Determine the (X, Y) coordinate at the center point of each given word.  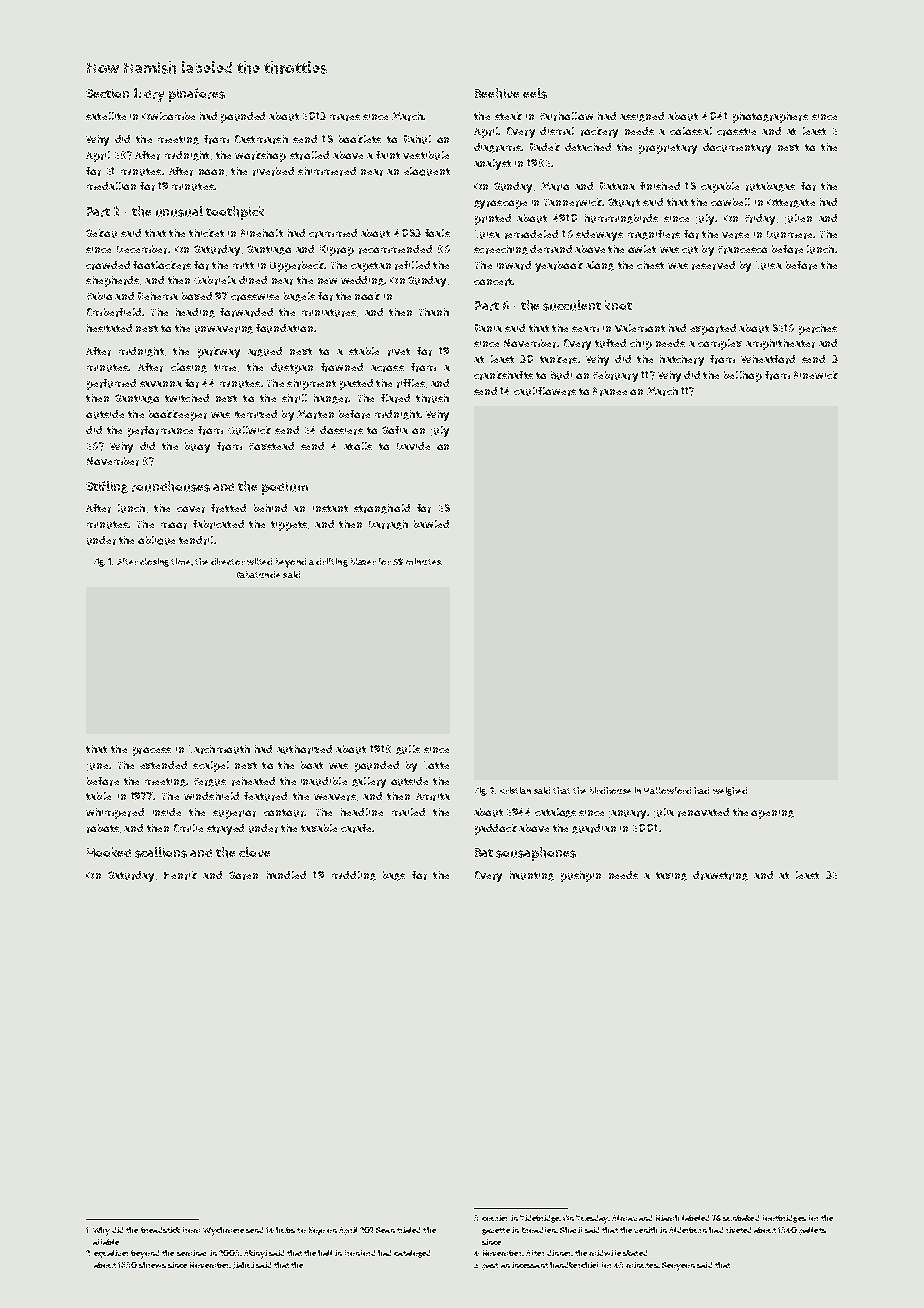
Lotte (436, 765)
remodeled (531, 234)
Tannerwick (573, 202)
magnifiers (654, 235)
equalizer (111, 1254)
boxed (197, 296)
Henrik (180, 875)
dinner (559, 1253)
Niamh (667, 1218)
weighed (730, 791)
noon (211, 172)
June (97, 767)
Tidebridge (540, 1219)
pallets (812, 1231)
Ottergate (791, 203)
